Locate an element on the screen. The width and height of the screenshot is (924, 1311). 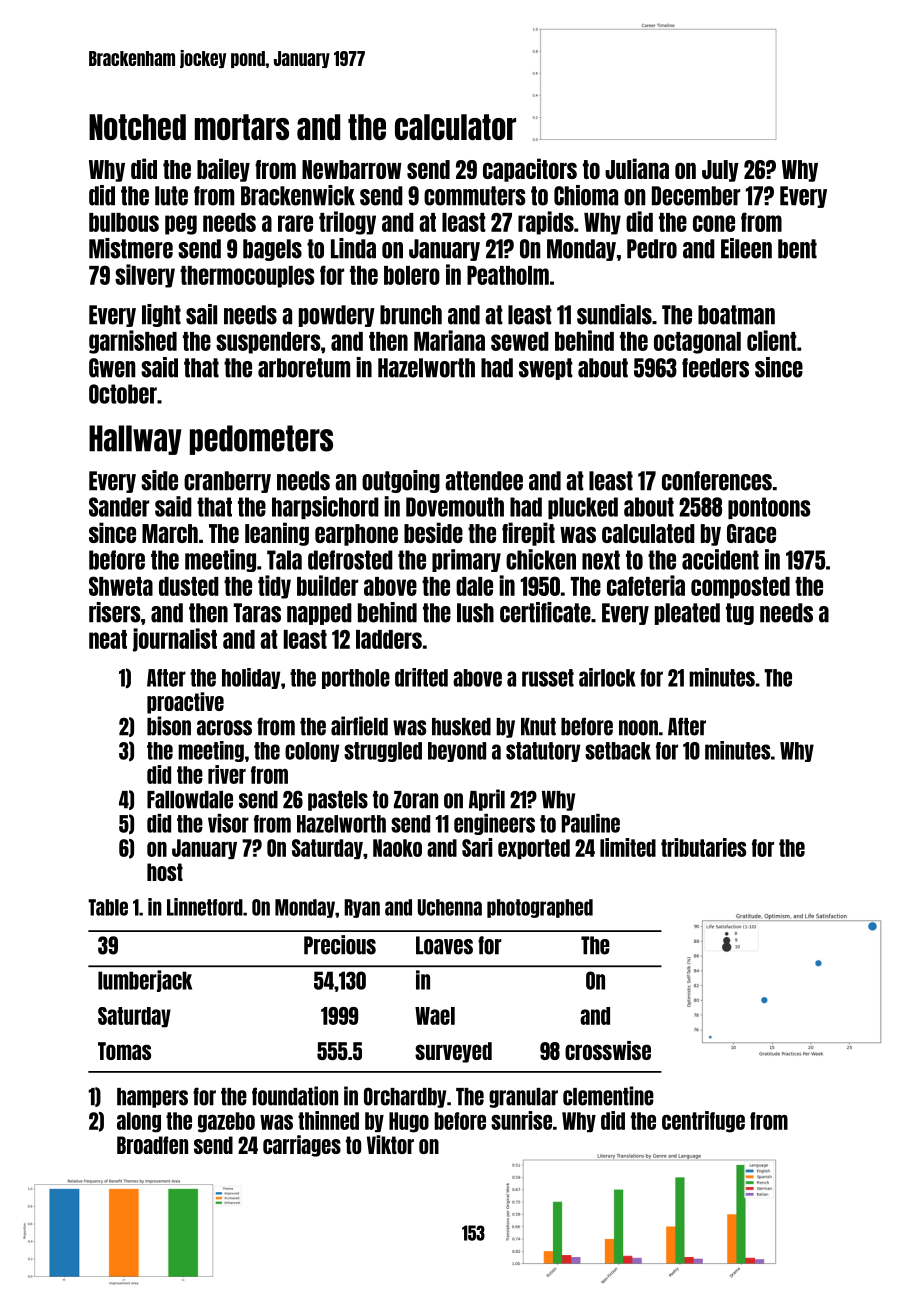
earphone is located at coordinates (356, 535).
